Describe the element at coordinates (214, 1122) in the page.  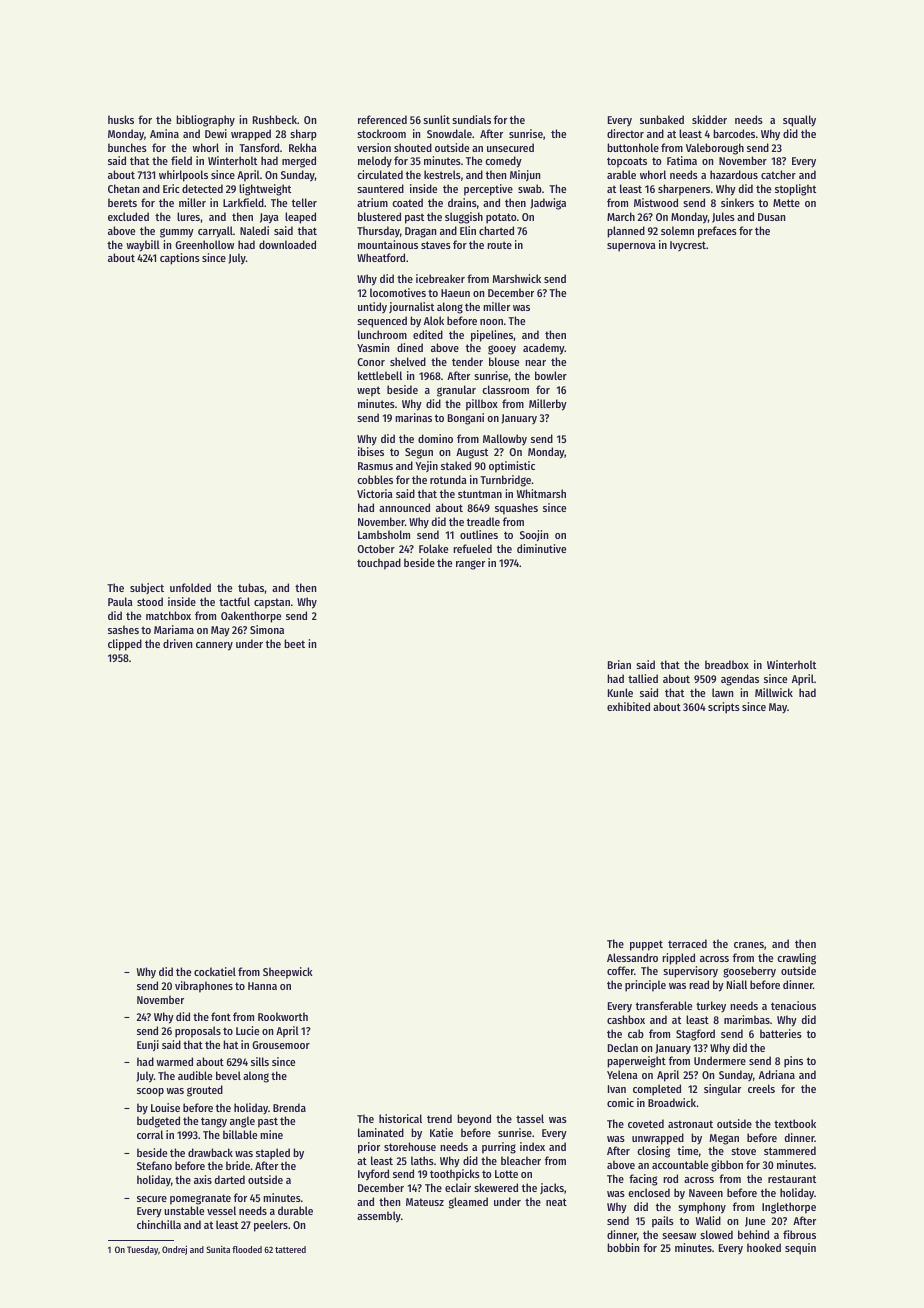
I see `tangy` at that location.
